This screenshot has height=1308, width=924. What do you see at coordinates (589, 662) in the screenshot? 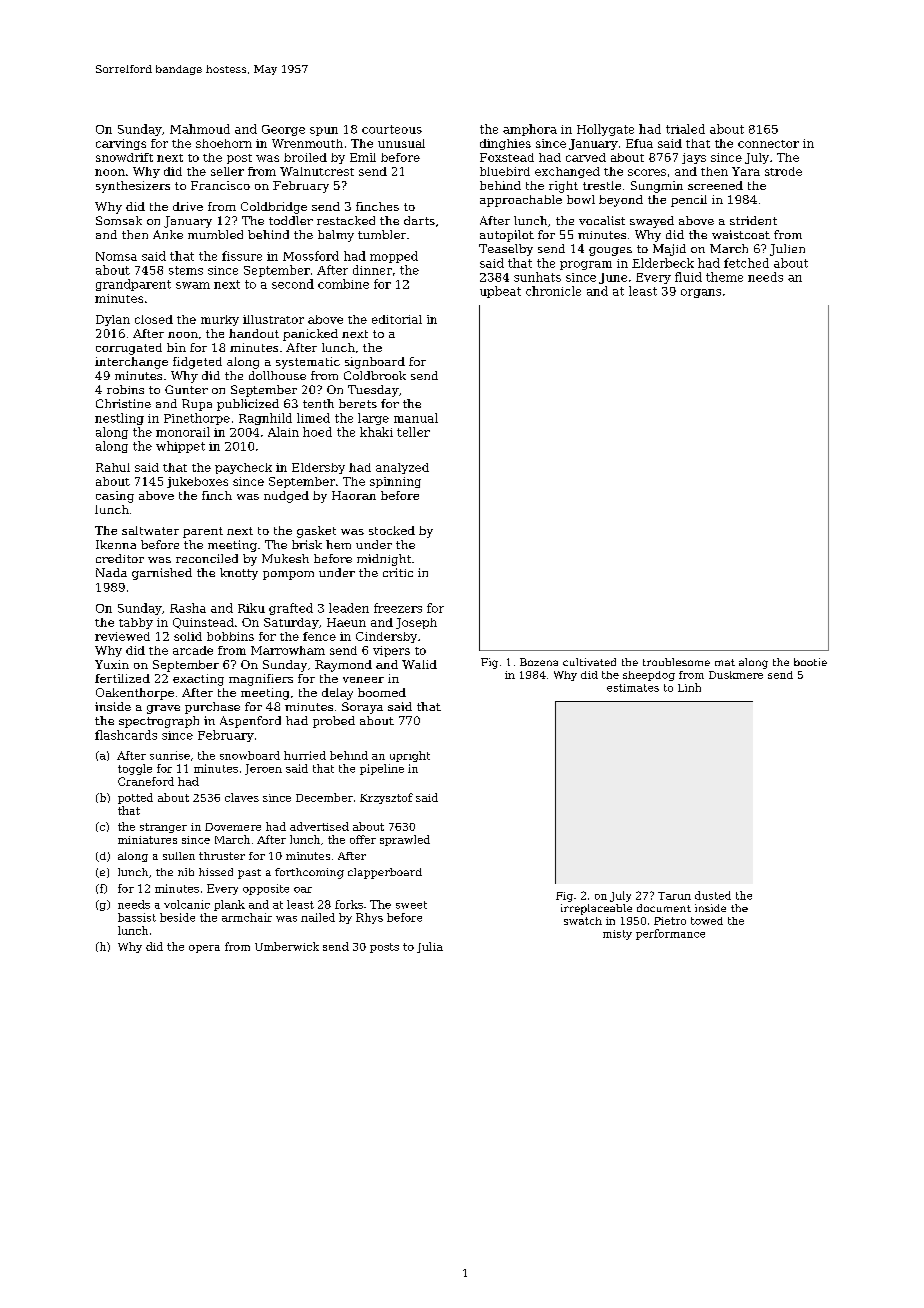
I see `cultivated` at bounding box center [589, 662].
